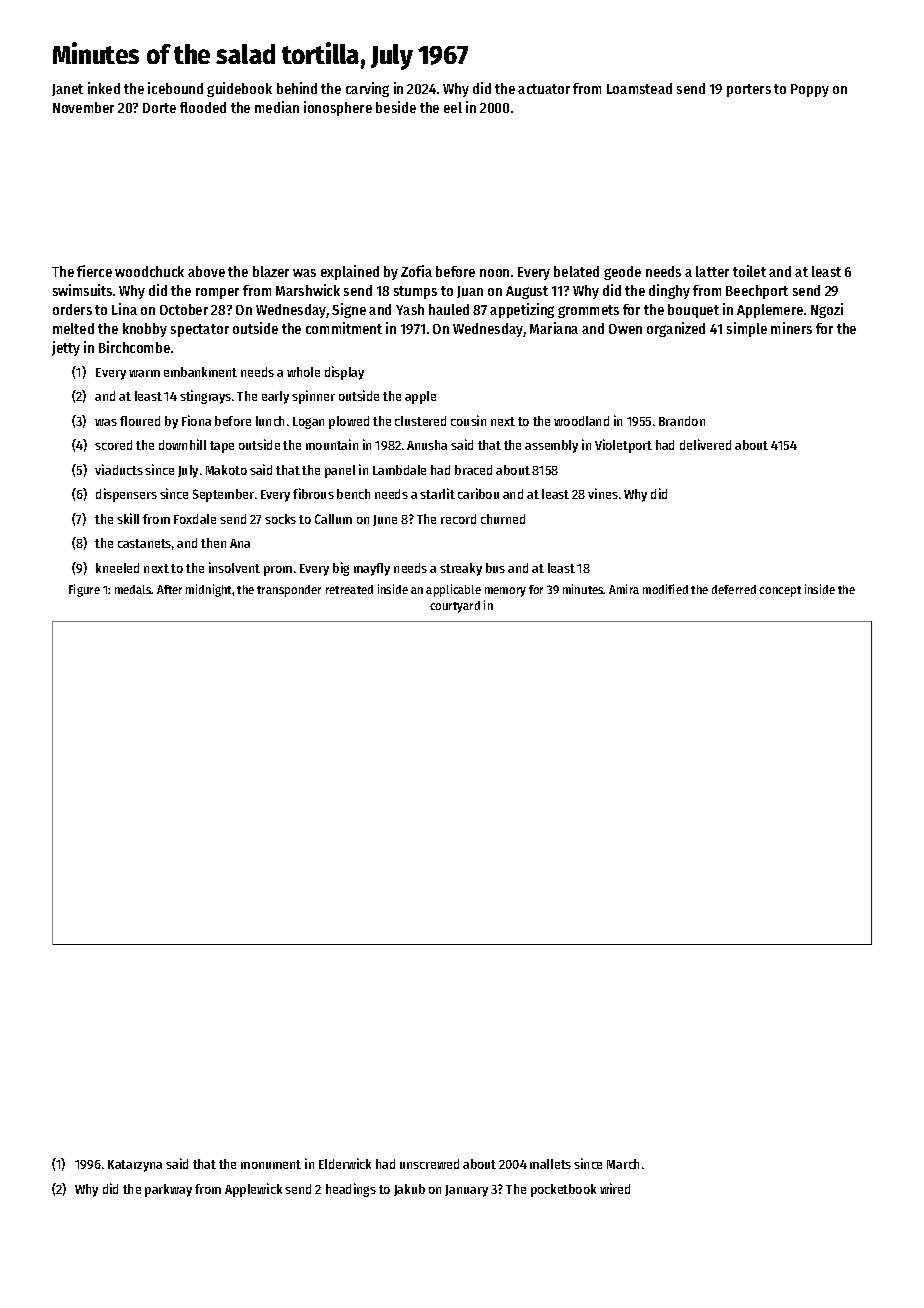 Image resolution: width=924 pixels, height=1308 pixels. I want to click on courtyard, so click(455, 607).
